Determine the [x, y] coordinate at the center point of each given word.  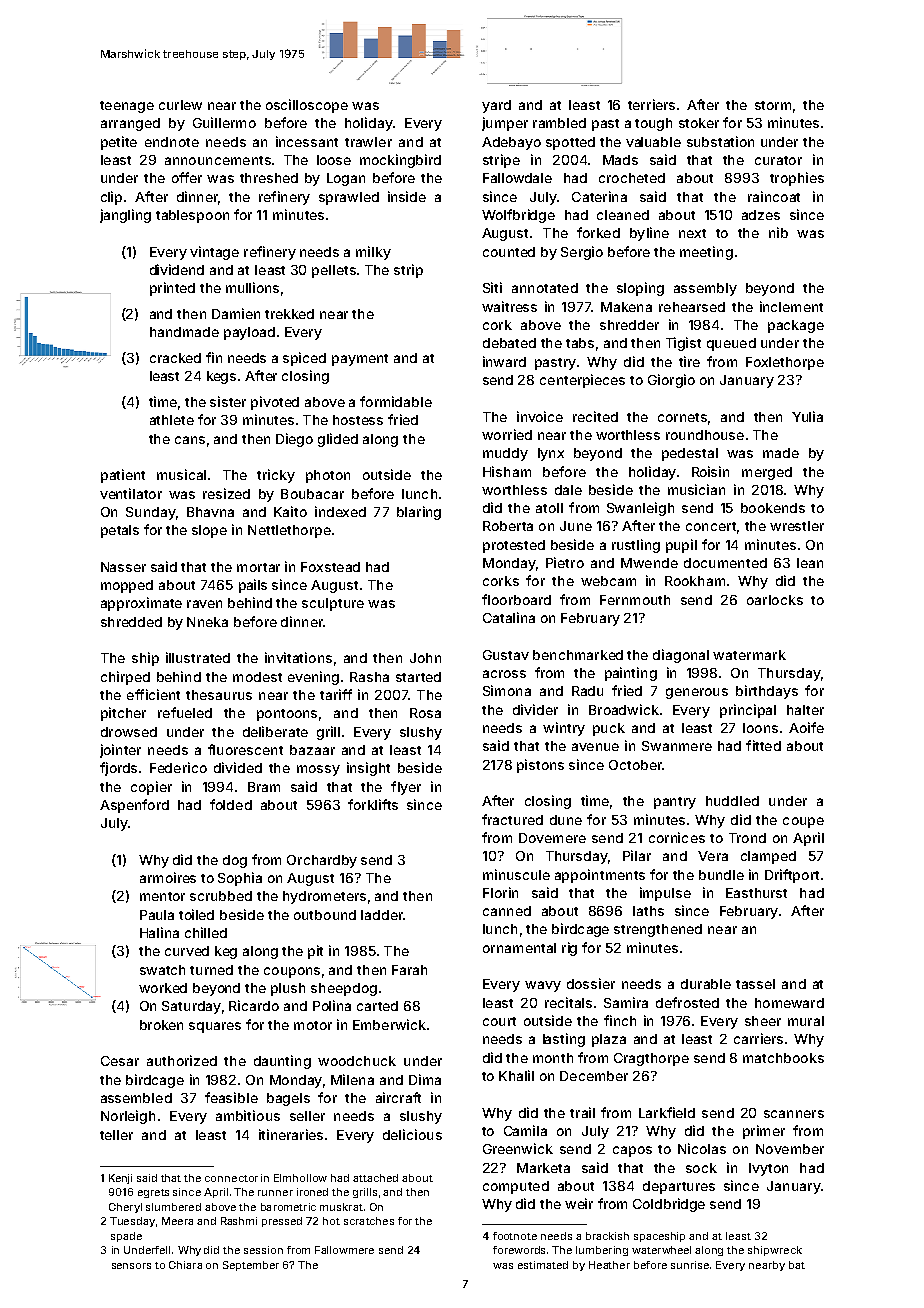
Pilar [637, 855]
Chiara [185, 1265]
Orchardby [322, 861]
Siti [492, 287]
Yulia [807, 416]
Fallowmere [344, 1250]
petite [119, 143]
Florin [500, 892]
